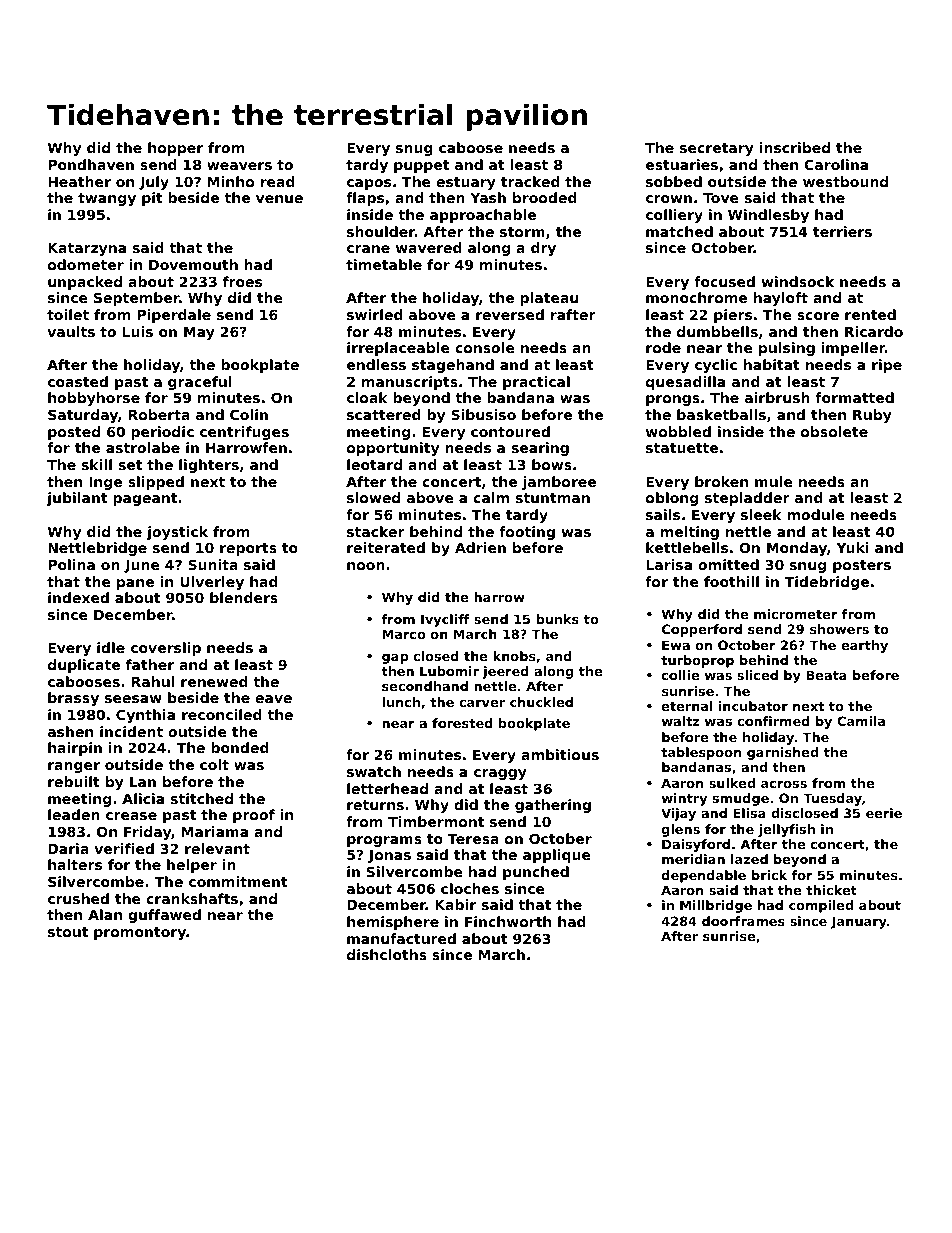 The height and width of the document is (1233, 952). I want to click on puppet, so click(421, 166).
